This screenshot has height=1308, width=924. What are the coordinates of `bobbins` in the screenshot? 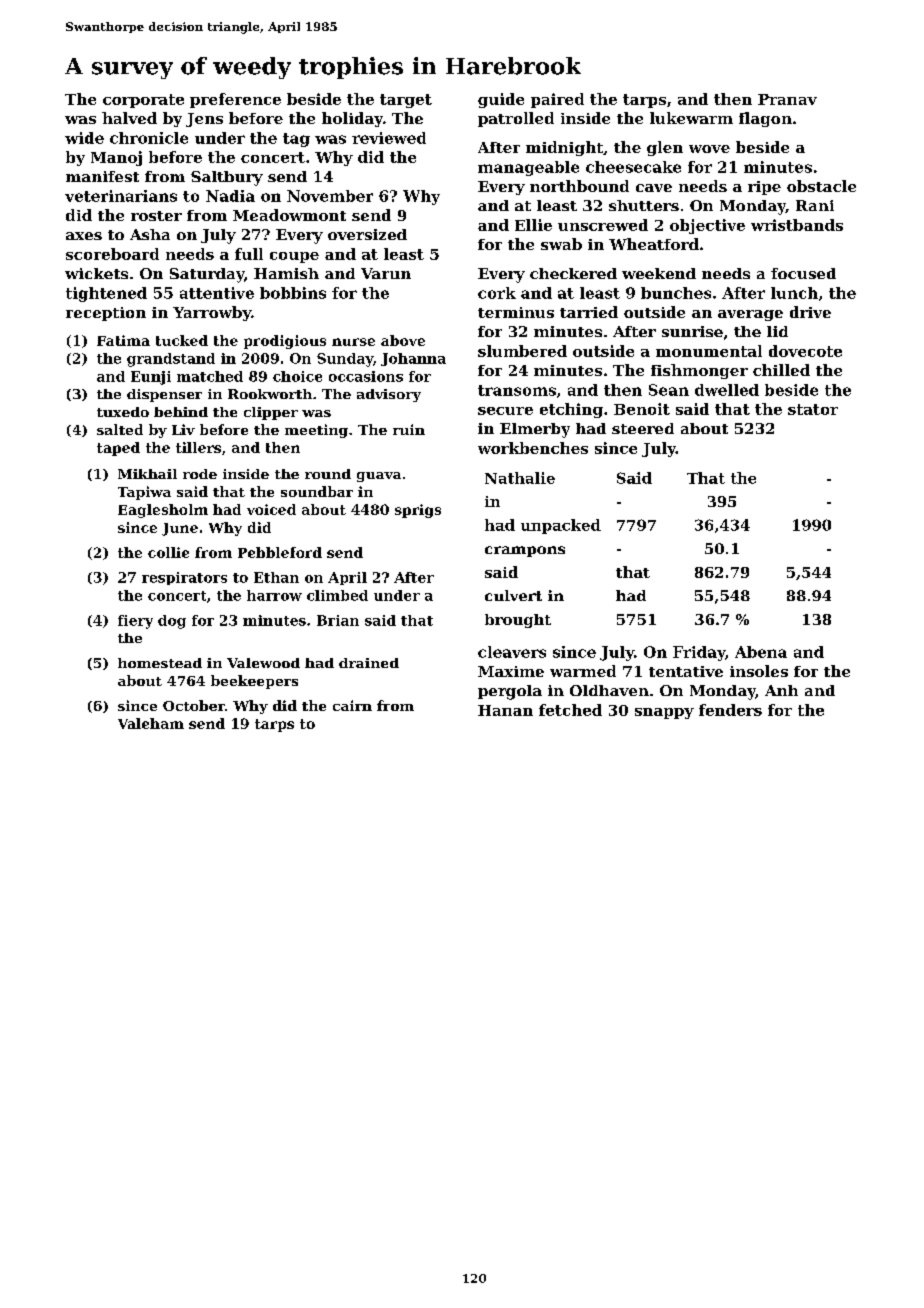 It's located at (293, 293).
